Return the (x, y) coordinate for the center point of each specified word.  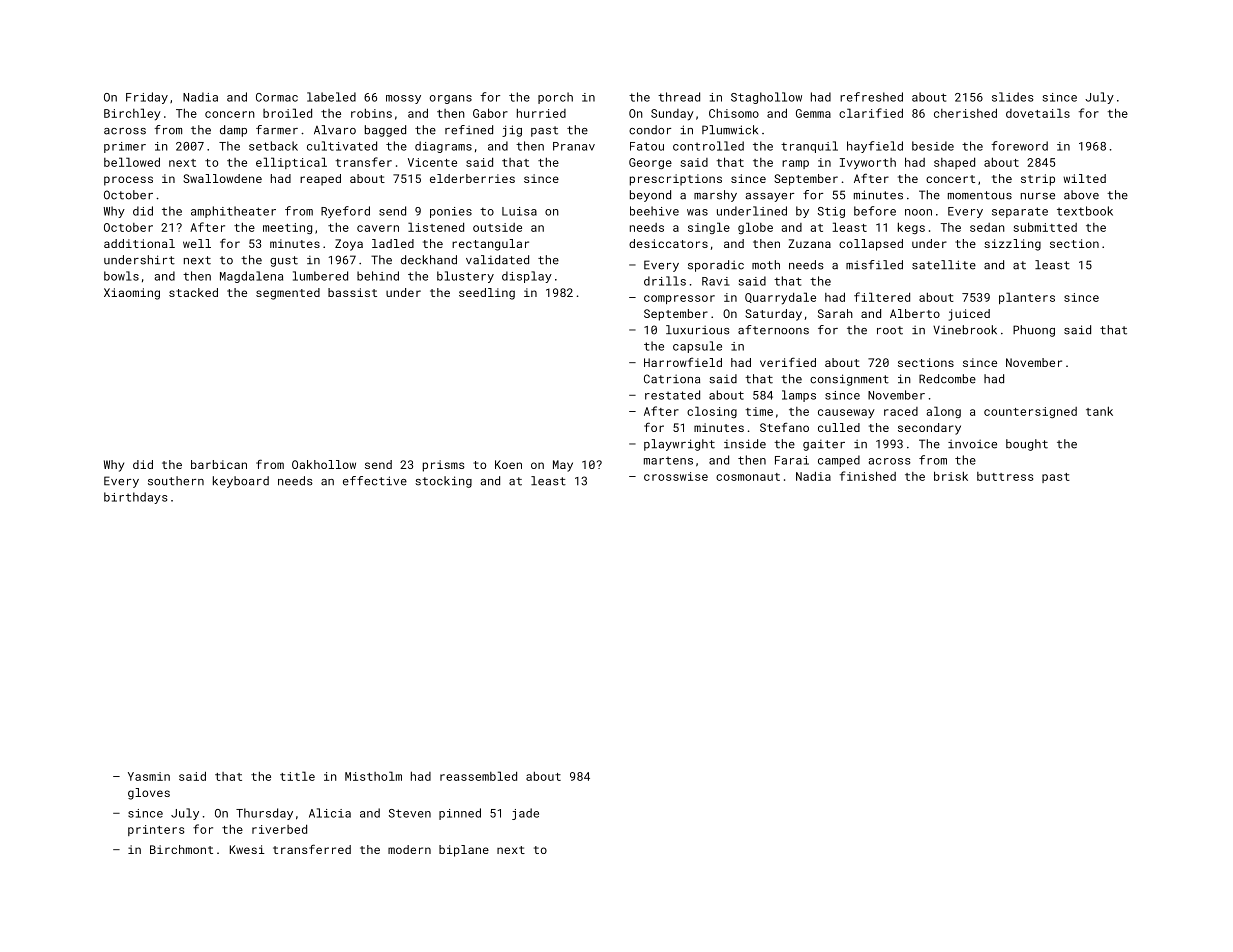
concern (230, 114)
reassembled (478, 776)
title (297, 776)
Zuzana (809, 243)
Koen (508, 464)
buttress (1005, 476)
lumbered (320, 276)
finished (868, 476)
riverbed (279, 829)
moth (766, 265)
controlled (708, 146)
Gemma (813, 113)
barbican (219, 464)
